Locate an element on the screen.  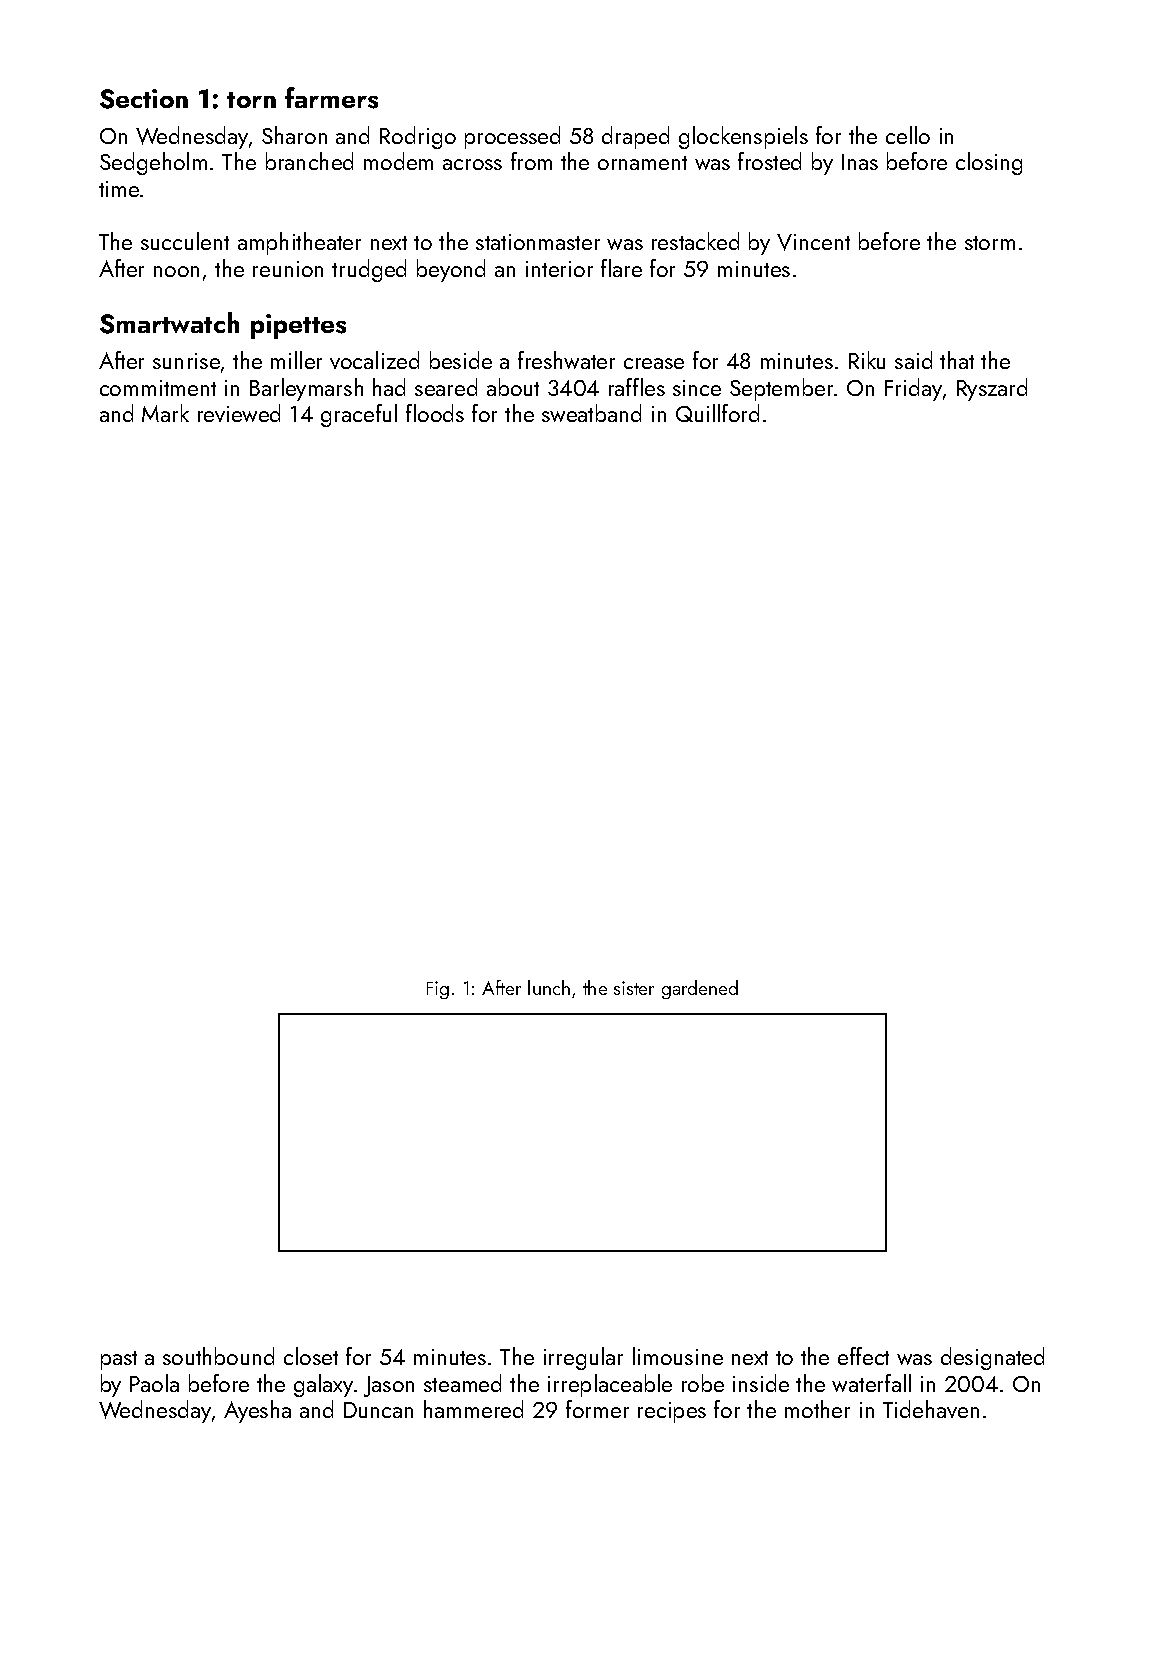
irregular is located at coordinates (583, 1358).
